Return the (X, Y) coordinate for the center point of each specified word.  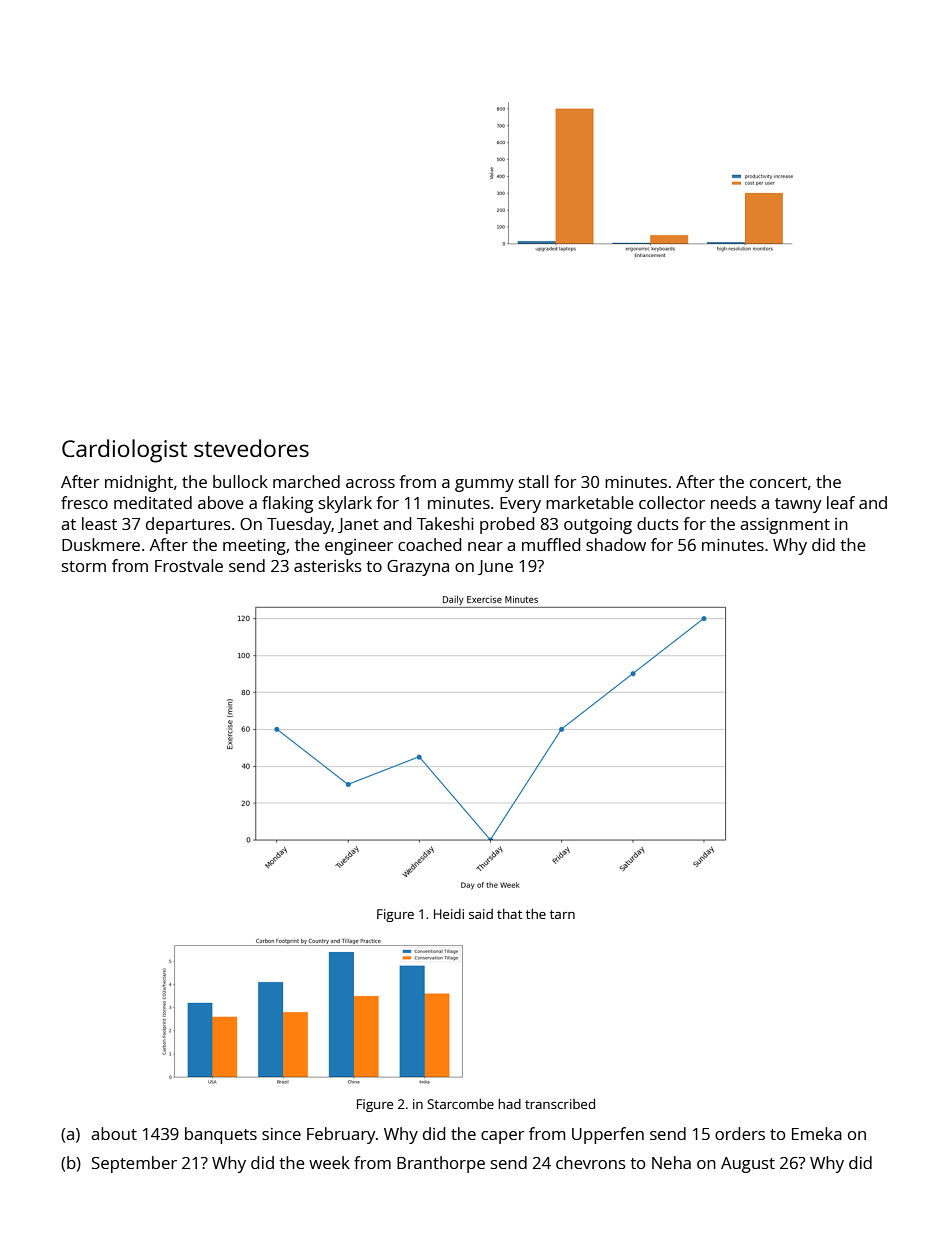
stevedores (251, 448)
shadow (616, 544)
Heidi (449, 914)
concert (778, 482)
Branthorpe (441, 1164)
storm (84, 566)
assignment (785, 526)
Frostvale (189, 565)
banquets (221, 1135)
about (114, 1133)
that (509, 914)
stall (533, 481)
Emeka (817, 1133)
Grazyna (418, 568)
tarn (562, 914)
